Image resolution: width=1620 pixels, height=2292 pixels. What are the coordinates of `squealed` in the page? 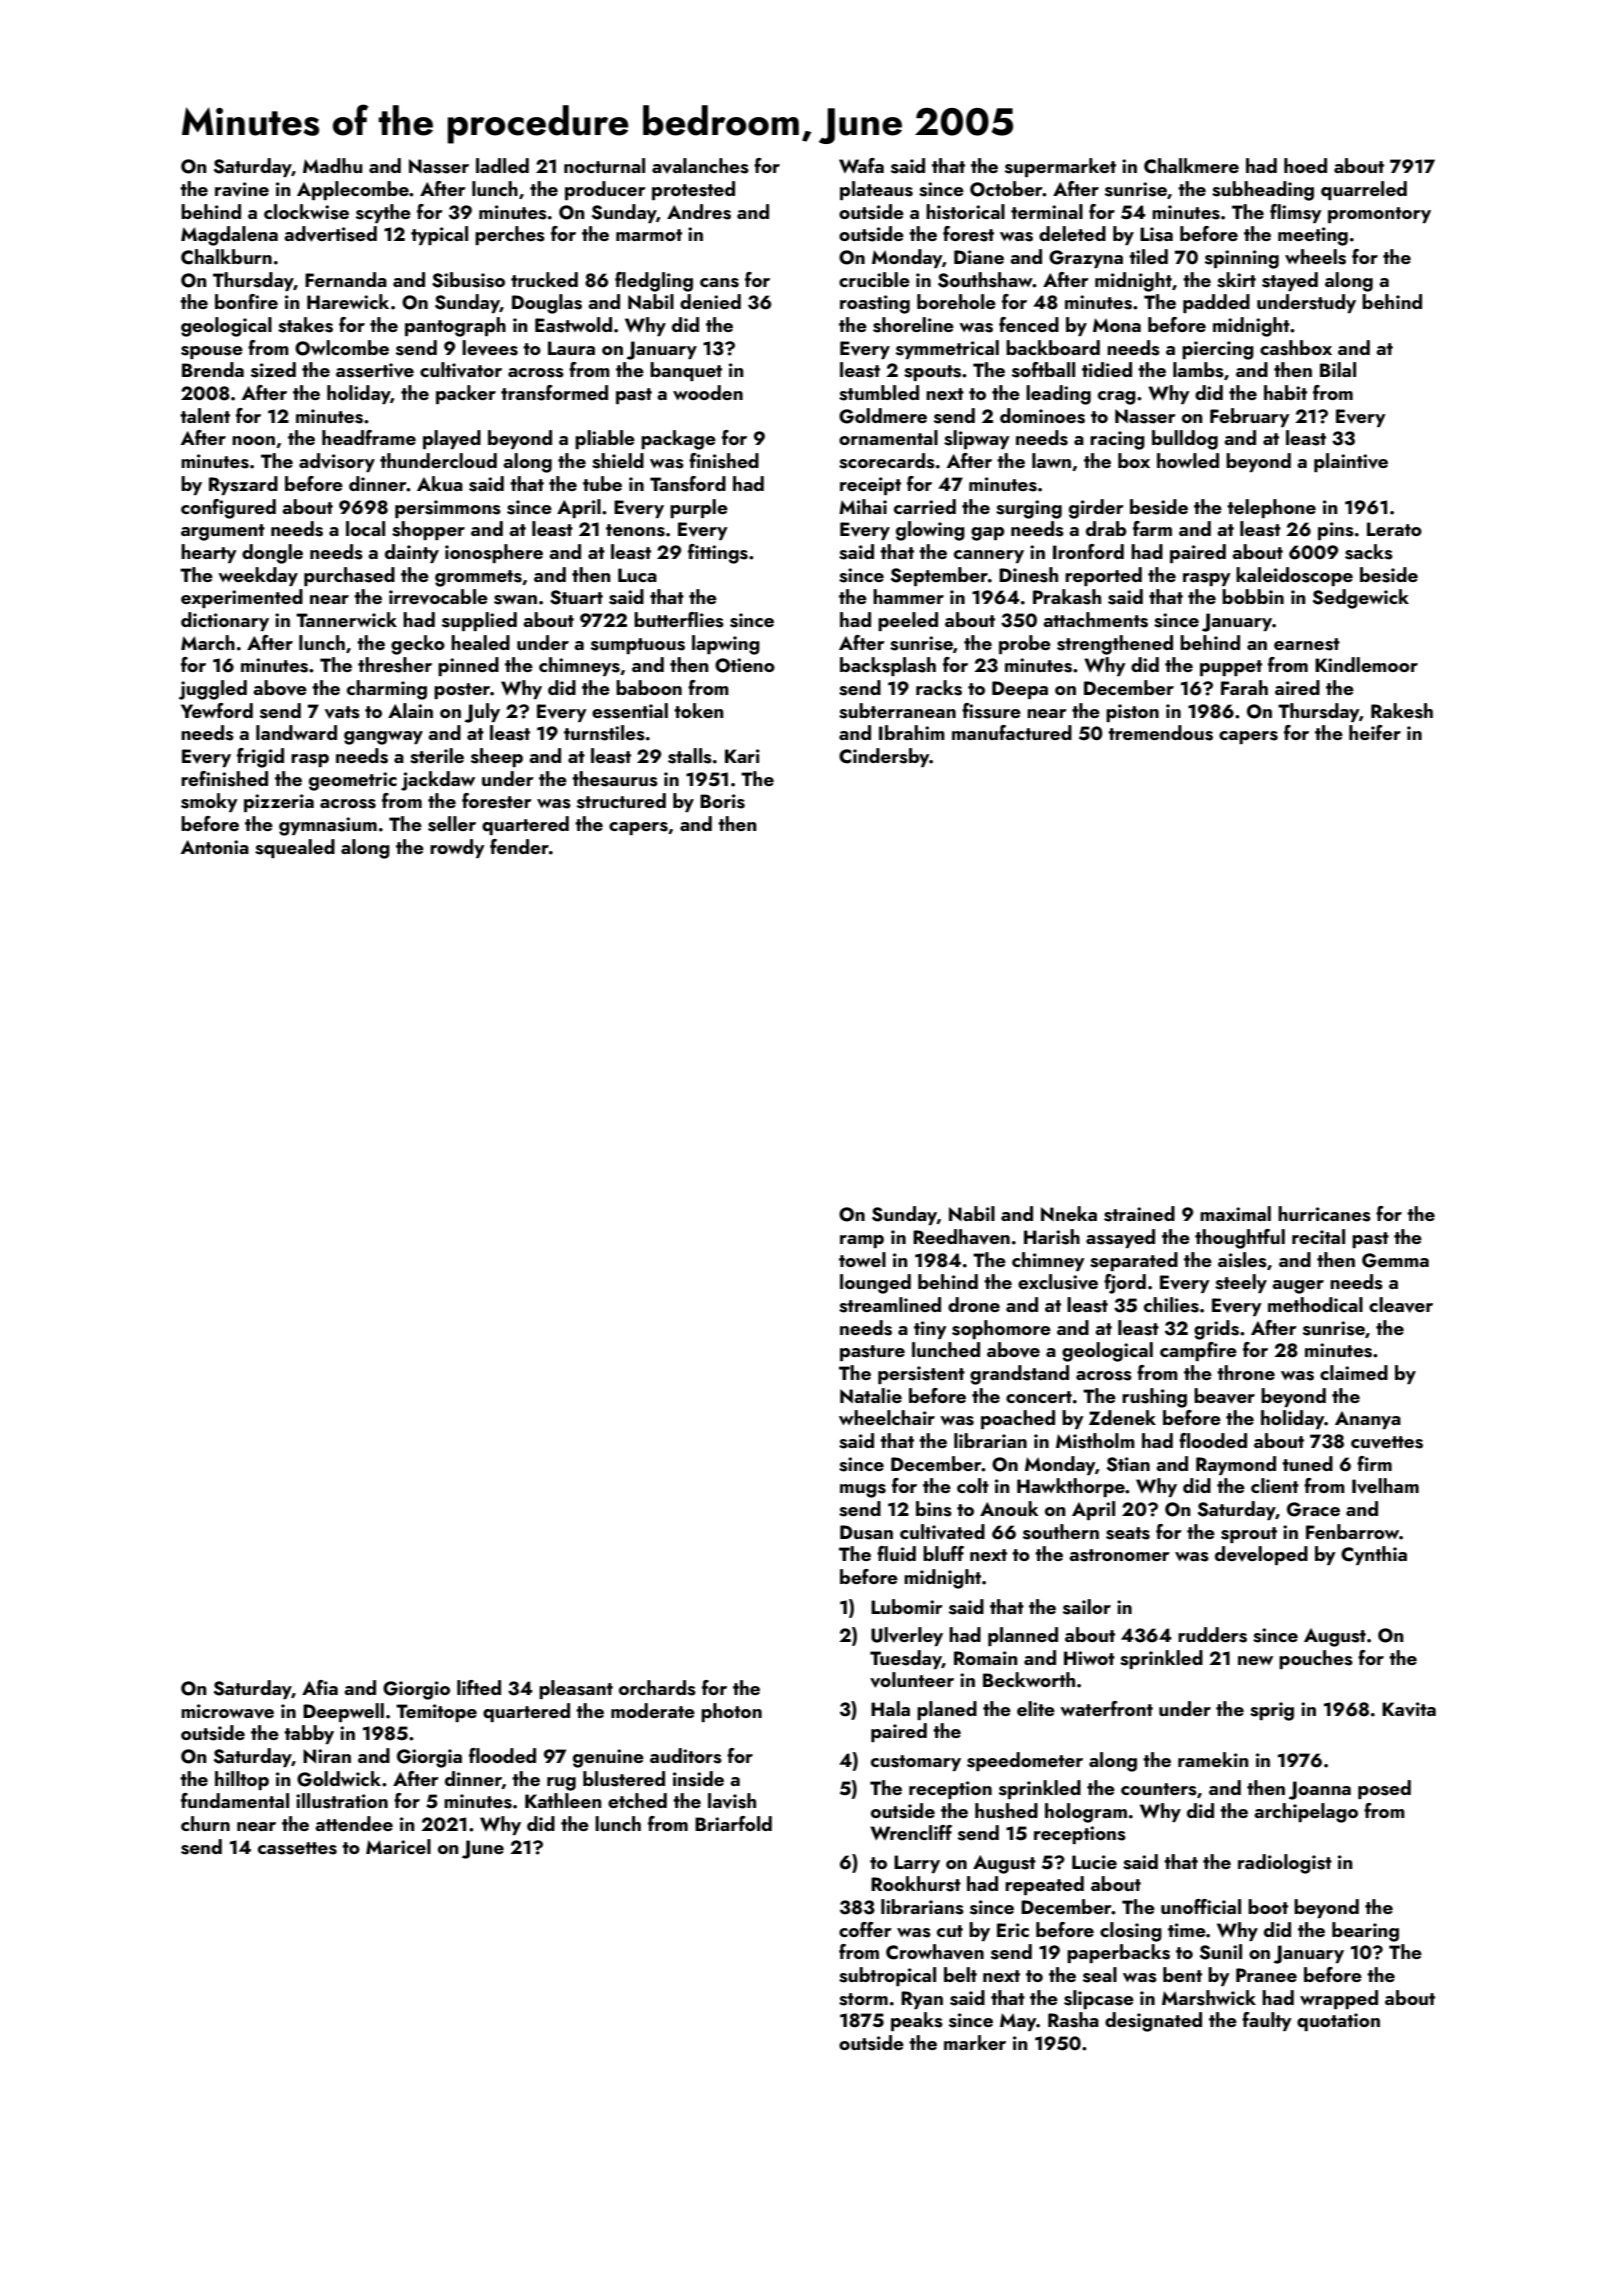 It's located at (295, 848).
